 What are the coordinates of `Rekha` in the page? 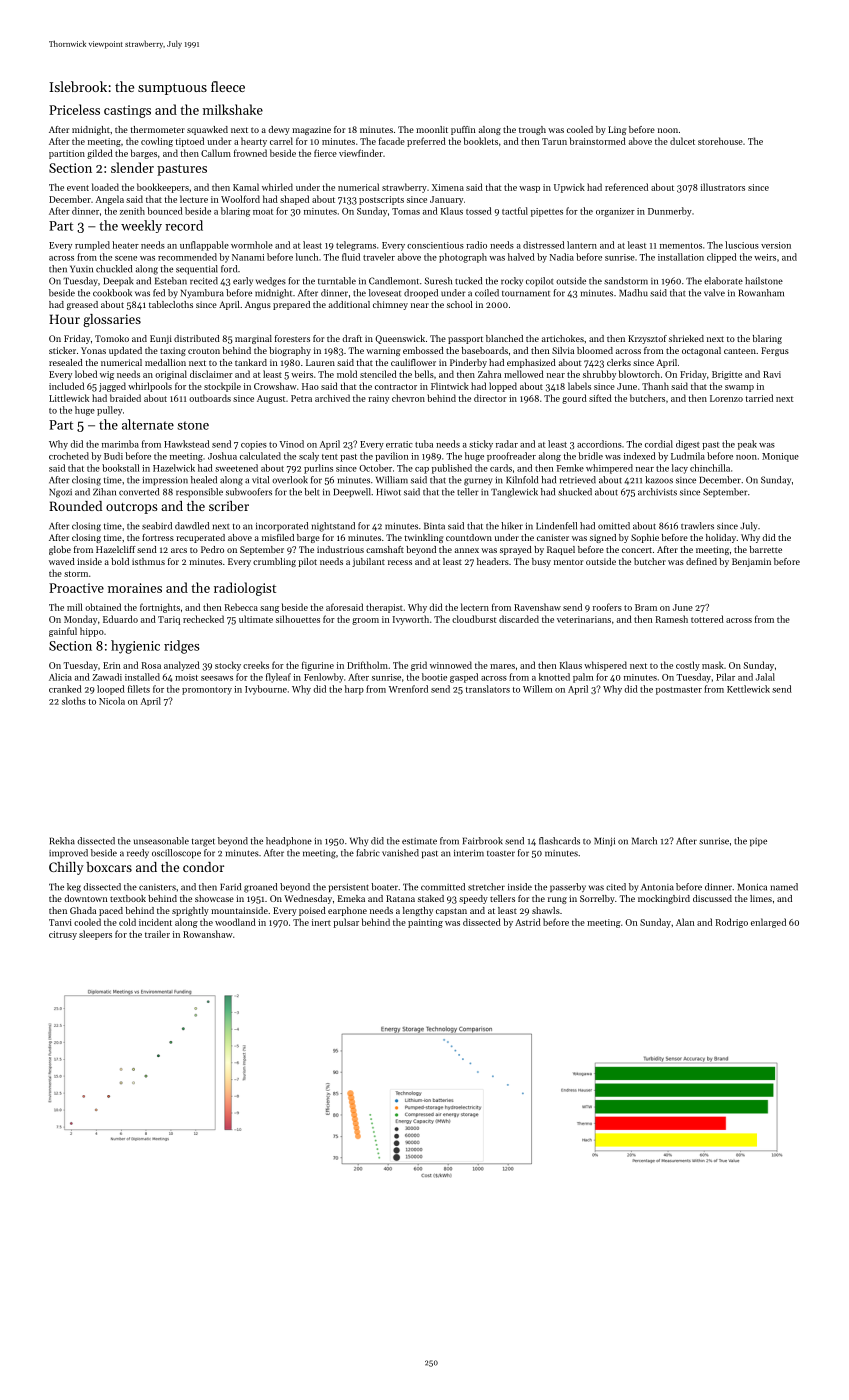 It's located at (62, 841).
